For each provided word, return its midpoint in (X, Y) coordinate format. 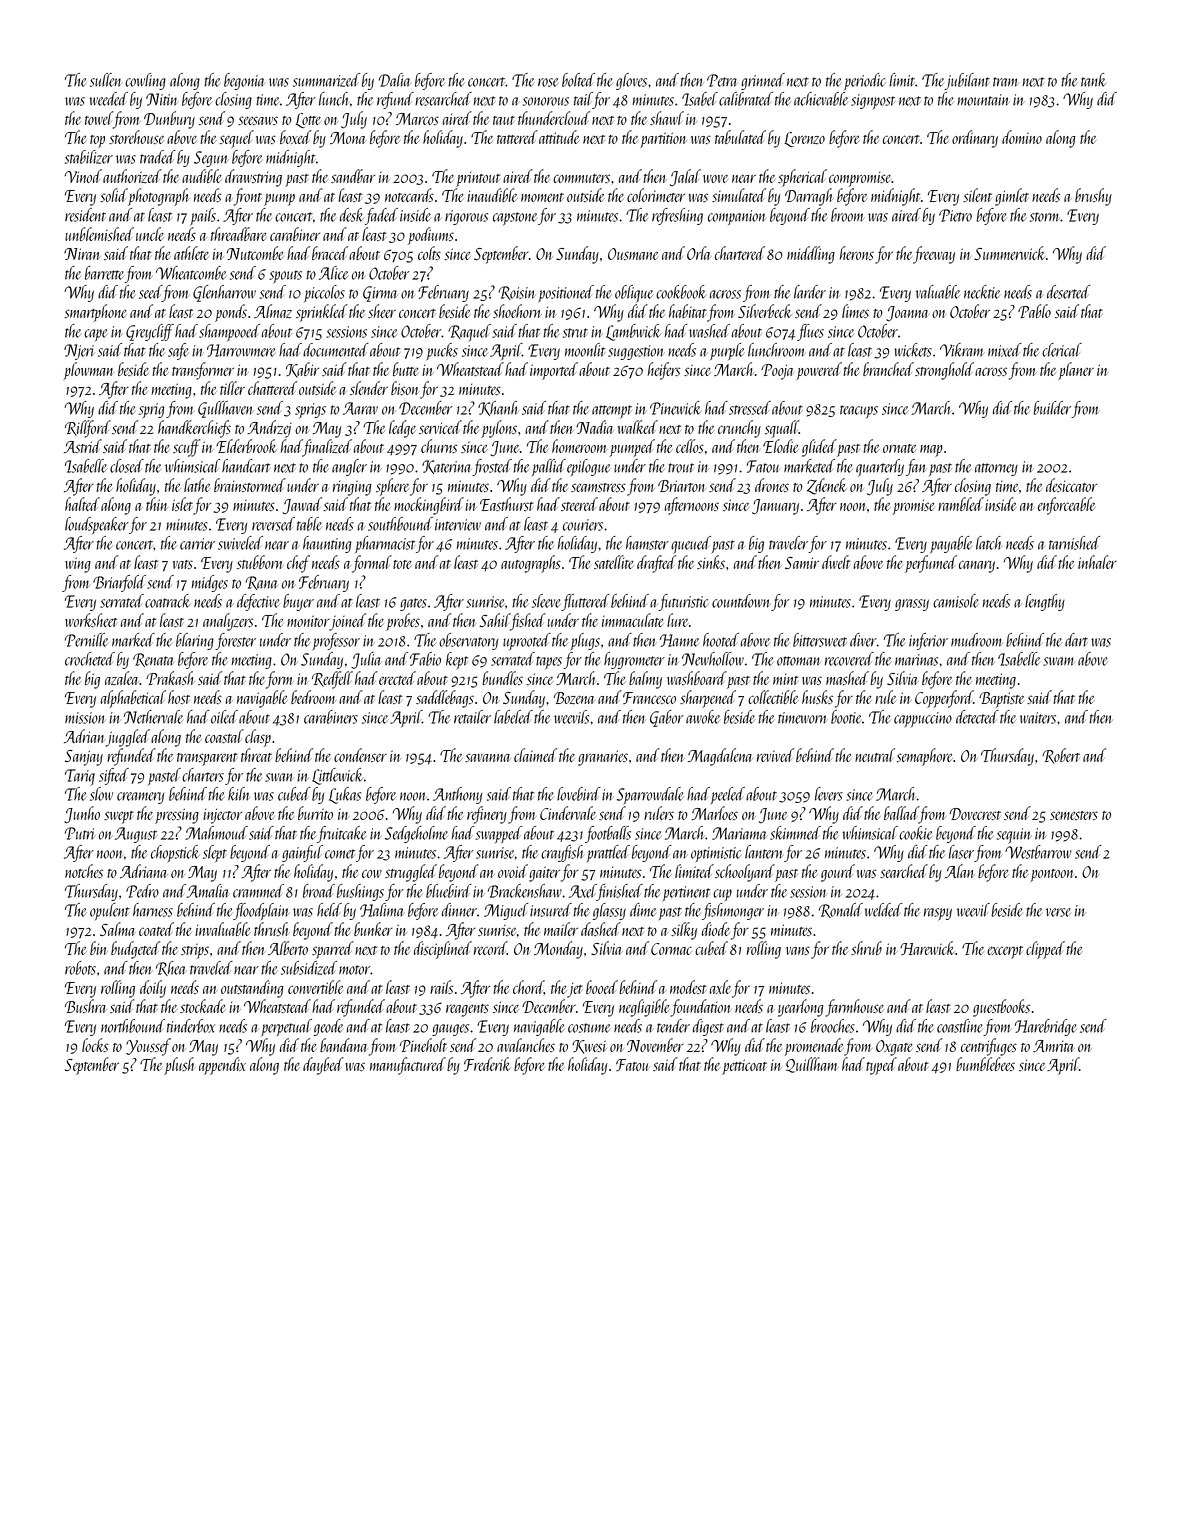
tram (1006, 82)
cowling (145, 81)
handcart (246, 466)
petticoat (744, 1067)
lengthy (1045, 602)
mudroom (977, 640)
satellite (614, 562)
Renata (153, 660)
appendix (222, 1066)
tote (402, 564)
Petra (722, 80)
